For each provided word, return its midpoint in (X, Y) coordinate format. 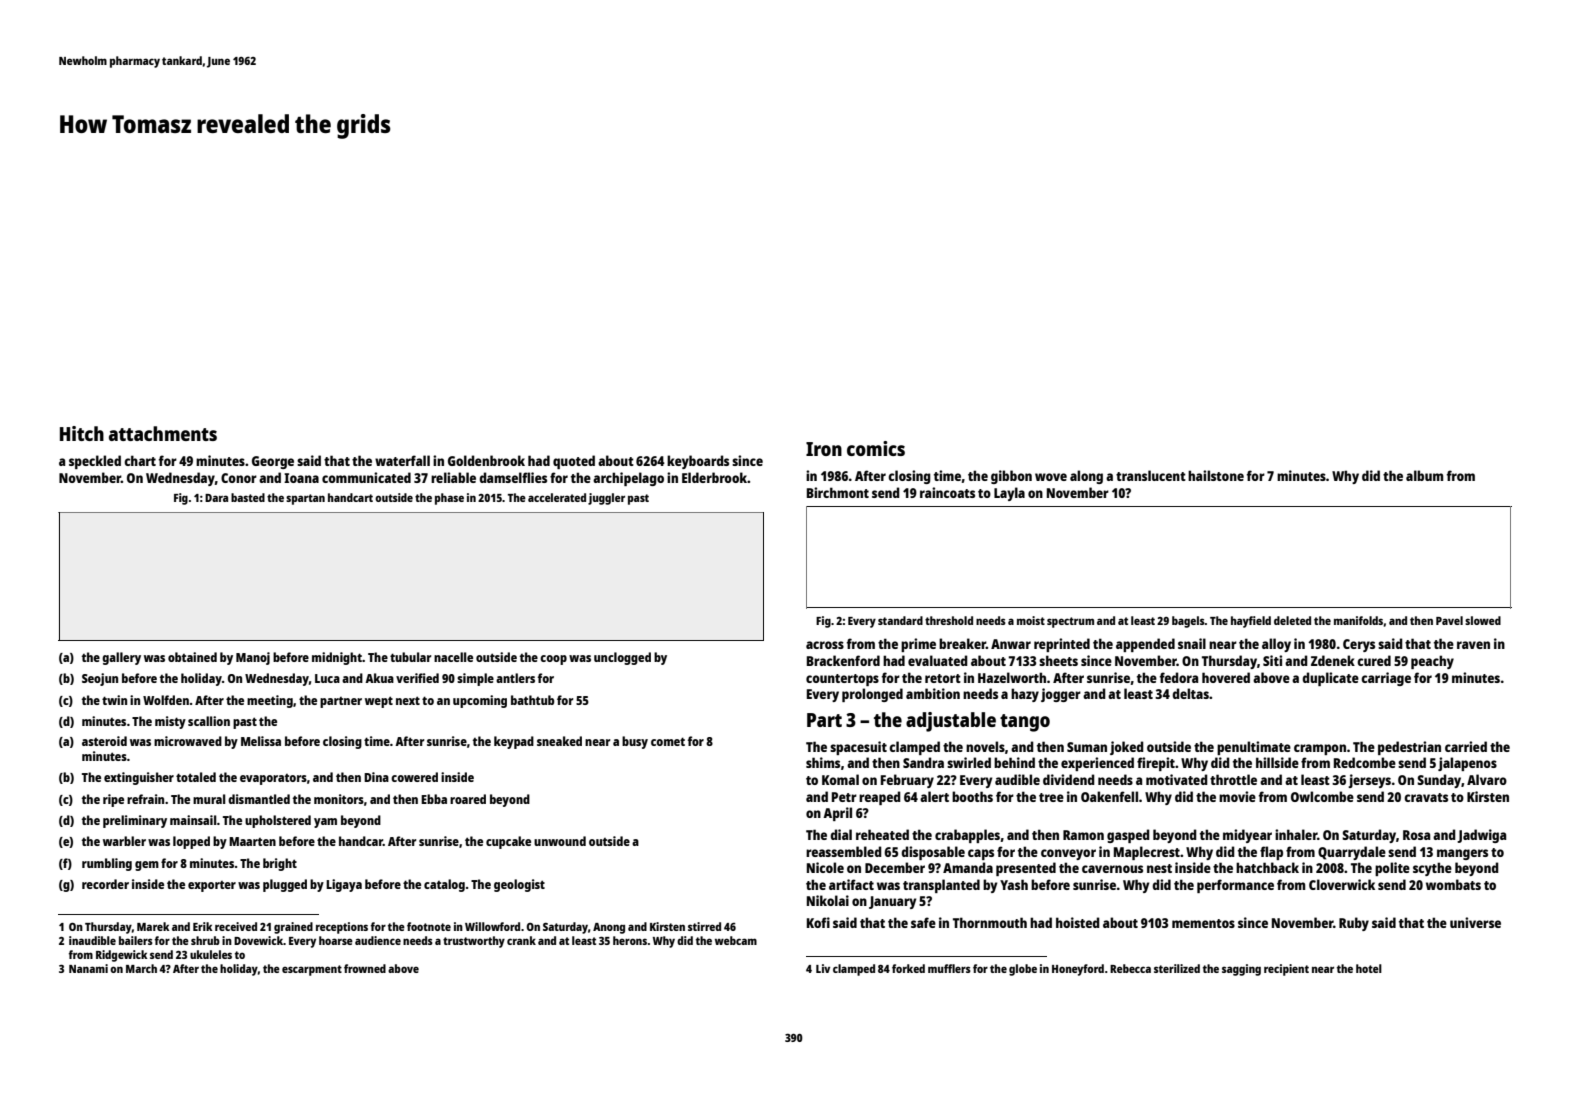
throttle (1233, 779)
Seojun (100, 679)
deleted (1292, 620)
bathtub (533, 700)
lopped (191, 842)
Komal (840, 779)
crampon (1320, 749)
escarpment (312, 970)
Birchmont (838, 492)
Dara (216, 498)
